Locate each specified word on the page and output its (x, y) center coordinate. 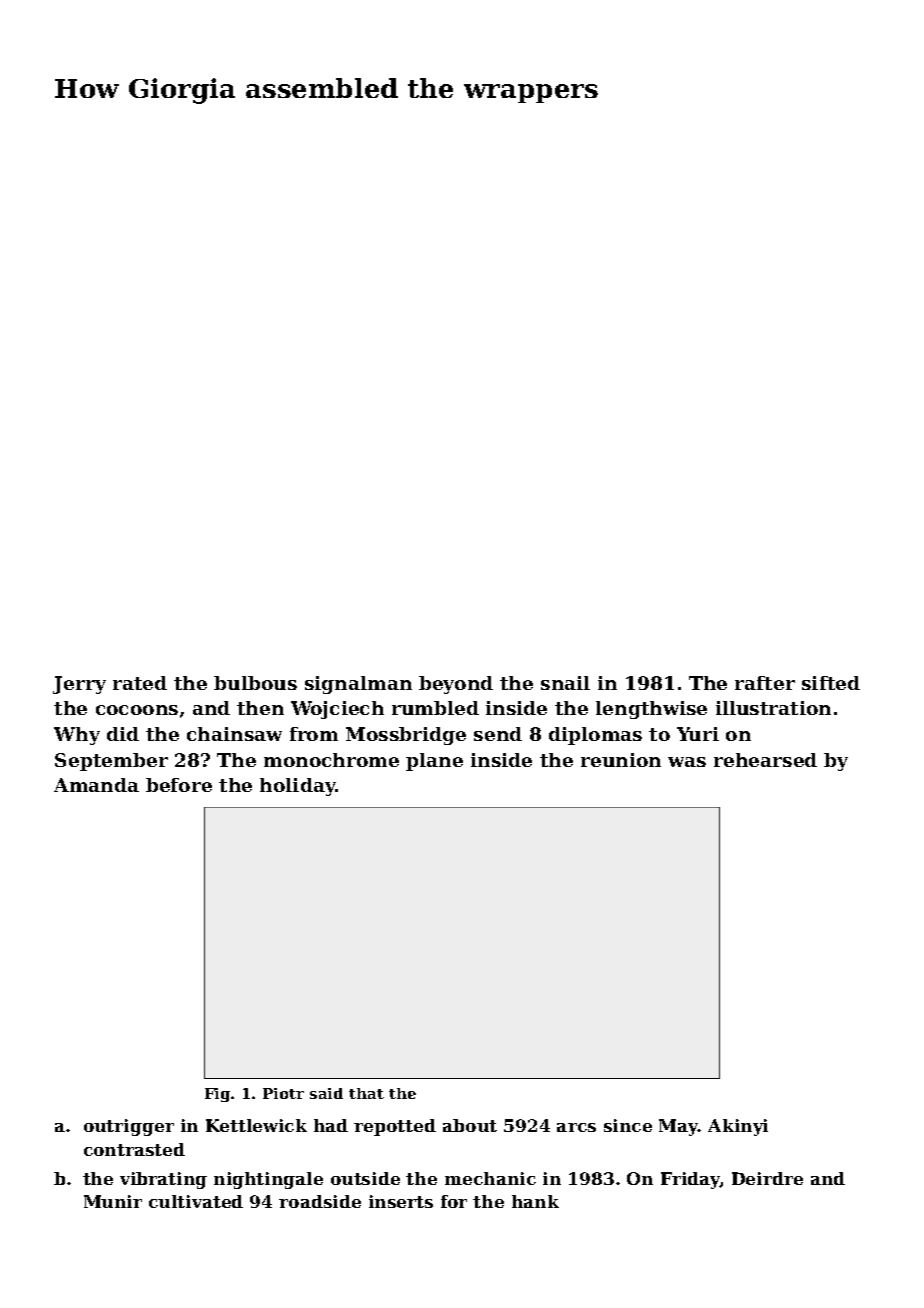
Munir (113, 1201)
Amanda (96, 785)
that (366, 1093)
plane (434, 762)
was (687, 762)
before (179, 785)
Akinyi (738, 1127)
